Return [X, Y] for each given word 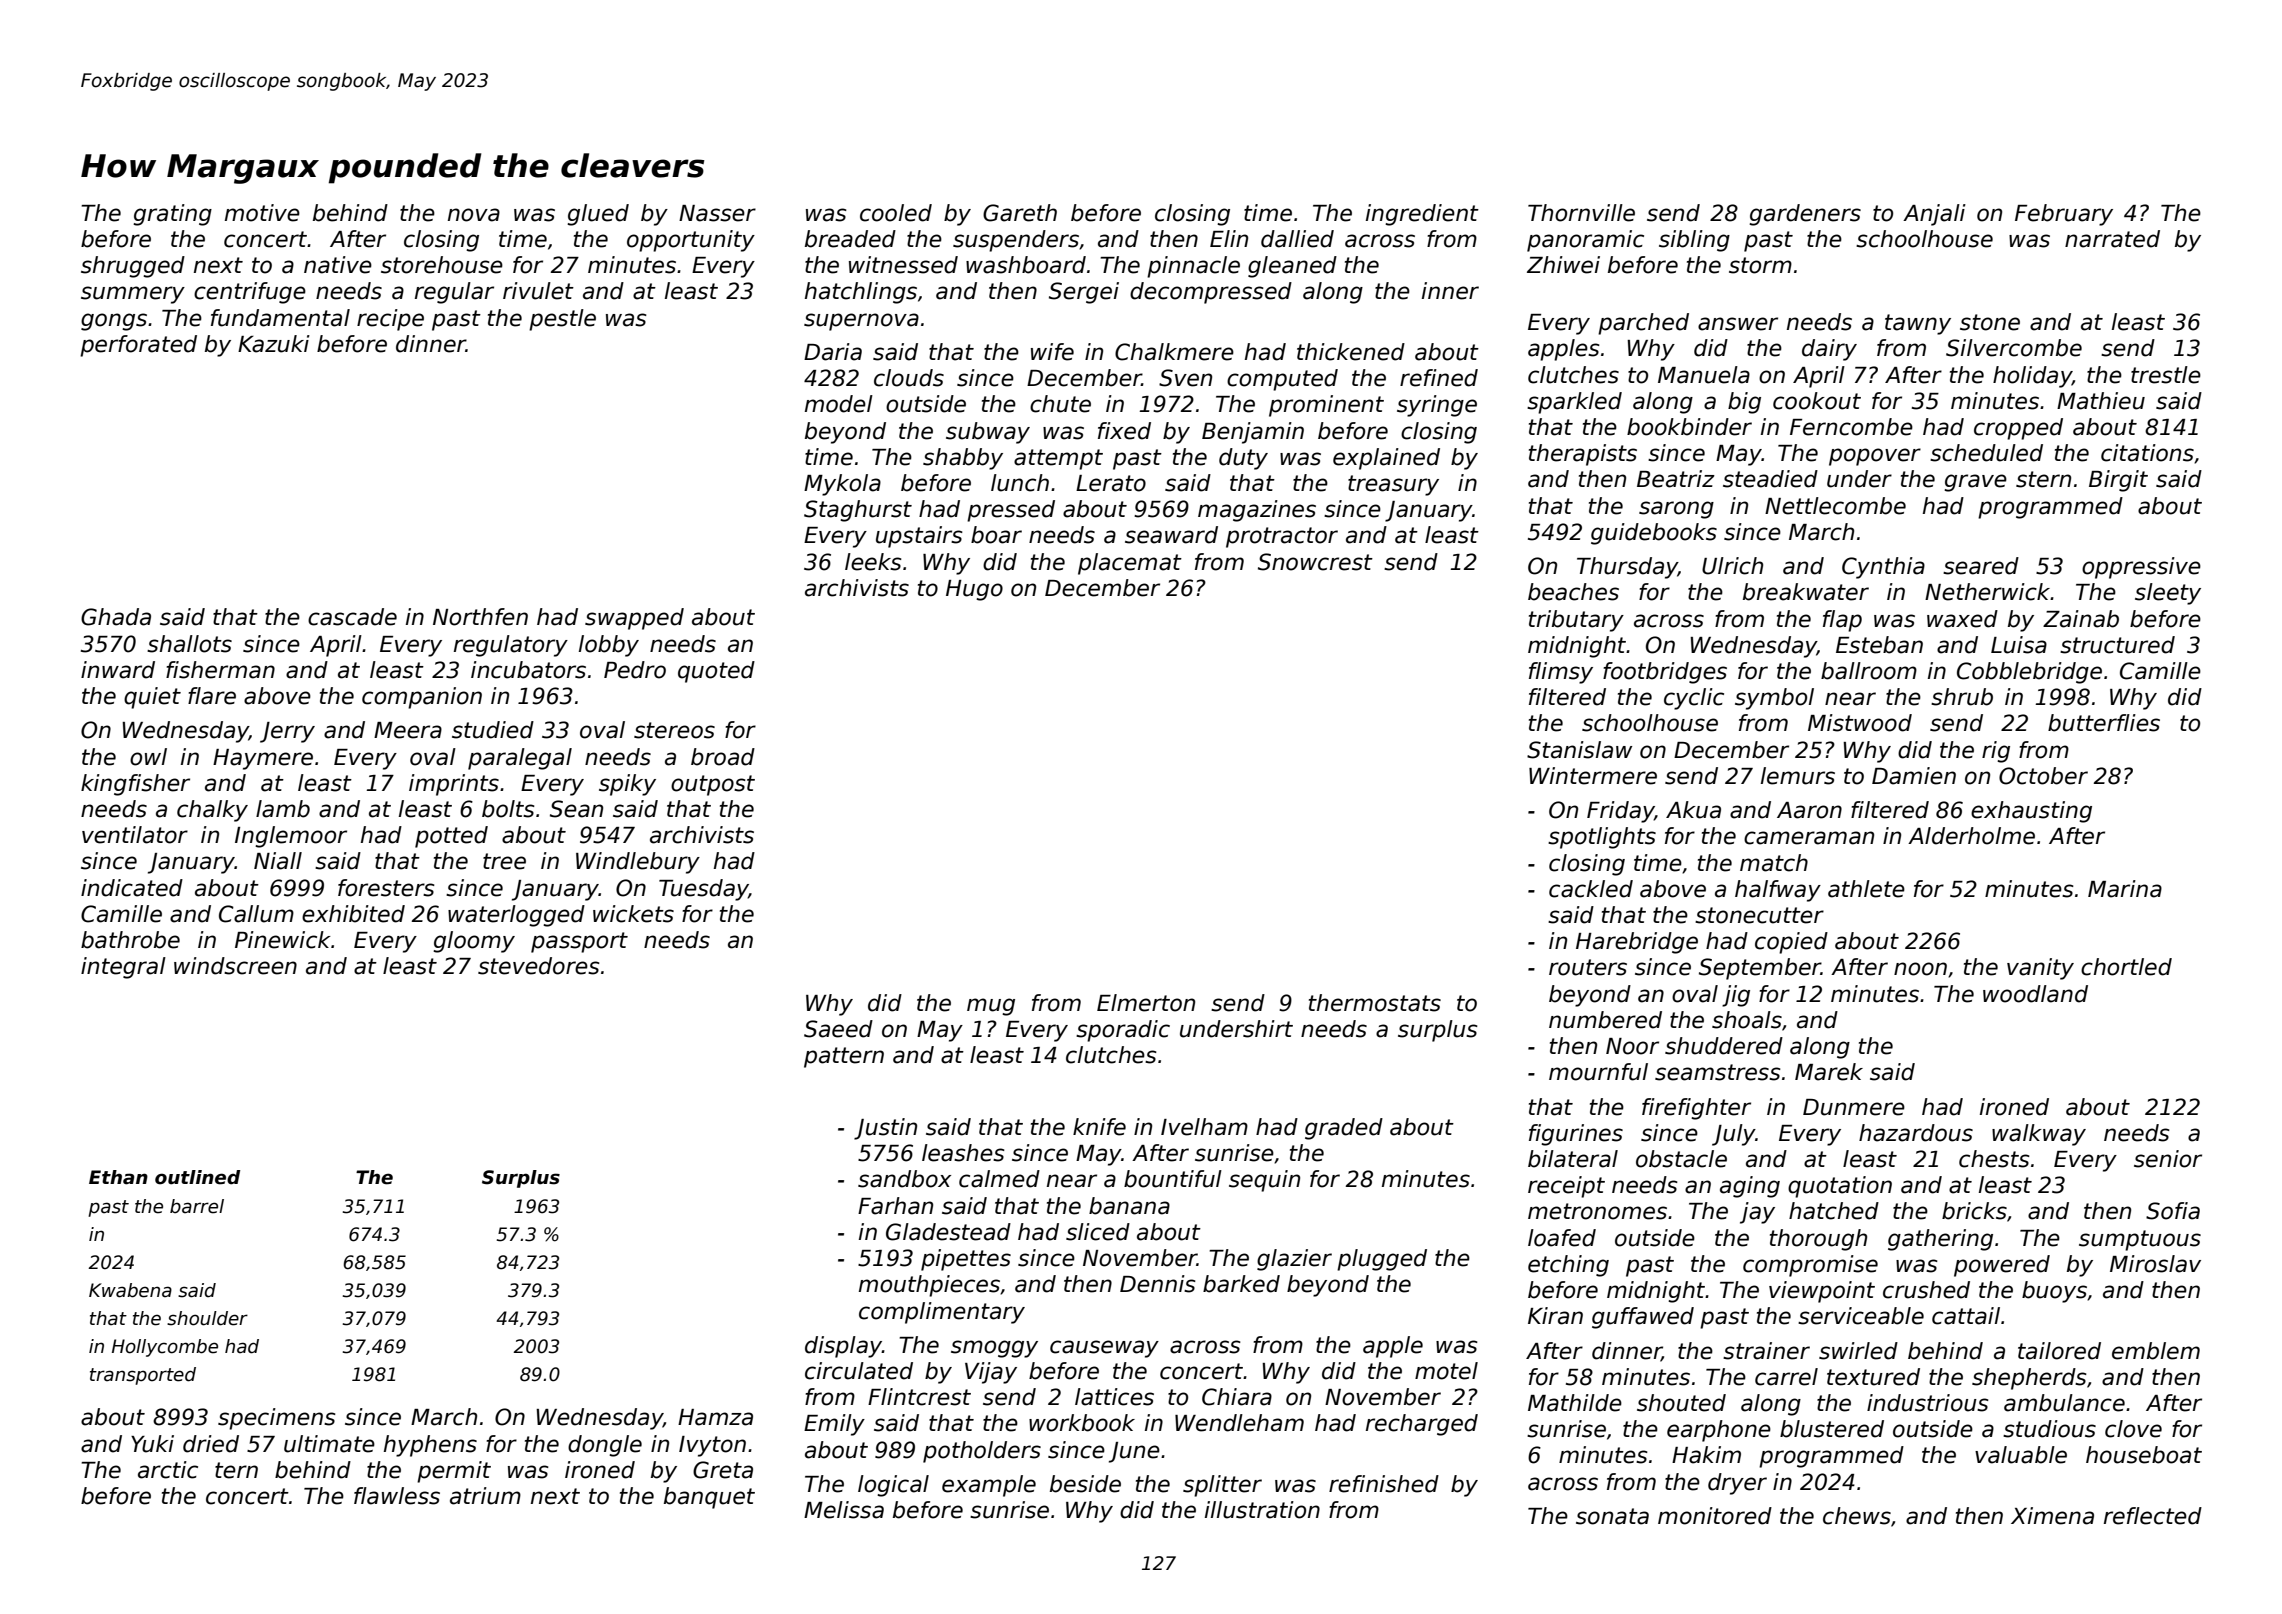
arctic [168, 1470]
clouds [909, 378]
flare [212, 696]
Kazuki [274, 344]
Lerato [1111, 483]
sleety [2168, 594]
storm [1760, 265]
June [1134, 1452]
